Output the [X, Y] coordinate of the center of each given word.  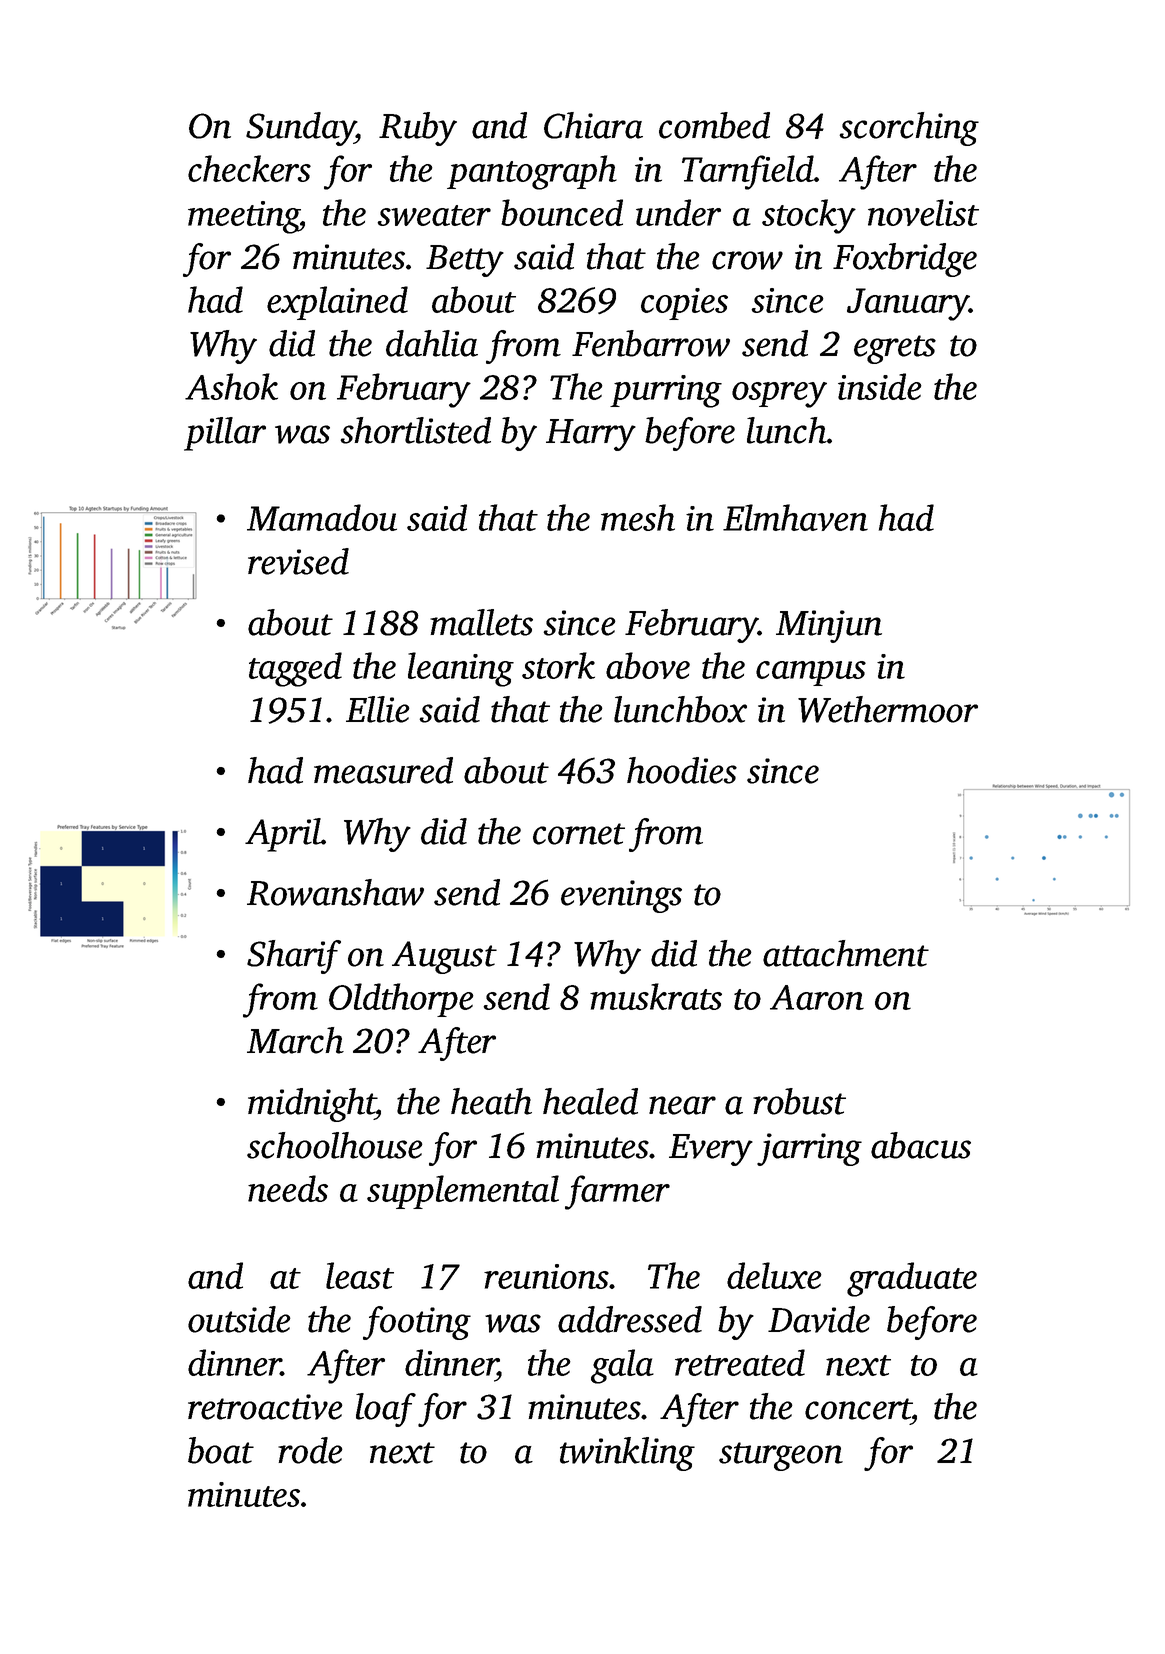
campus [811, 673]
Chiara [593, 125]
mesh [638, 517]
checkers [249, 168]
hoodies [682, 770]
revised [298, 561]
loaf [386, 1410]
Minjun [829, 626]
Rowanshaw [335, 892]
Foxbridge [905, 260]
